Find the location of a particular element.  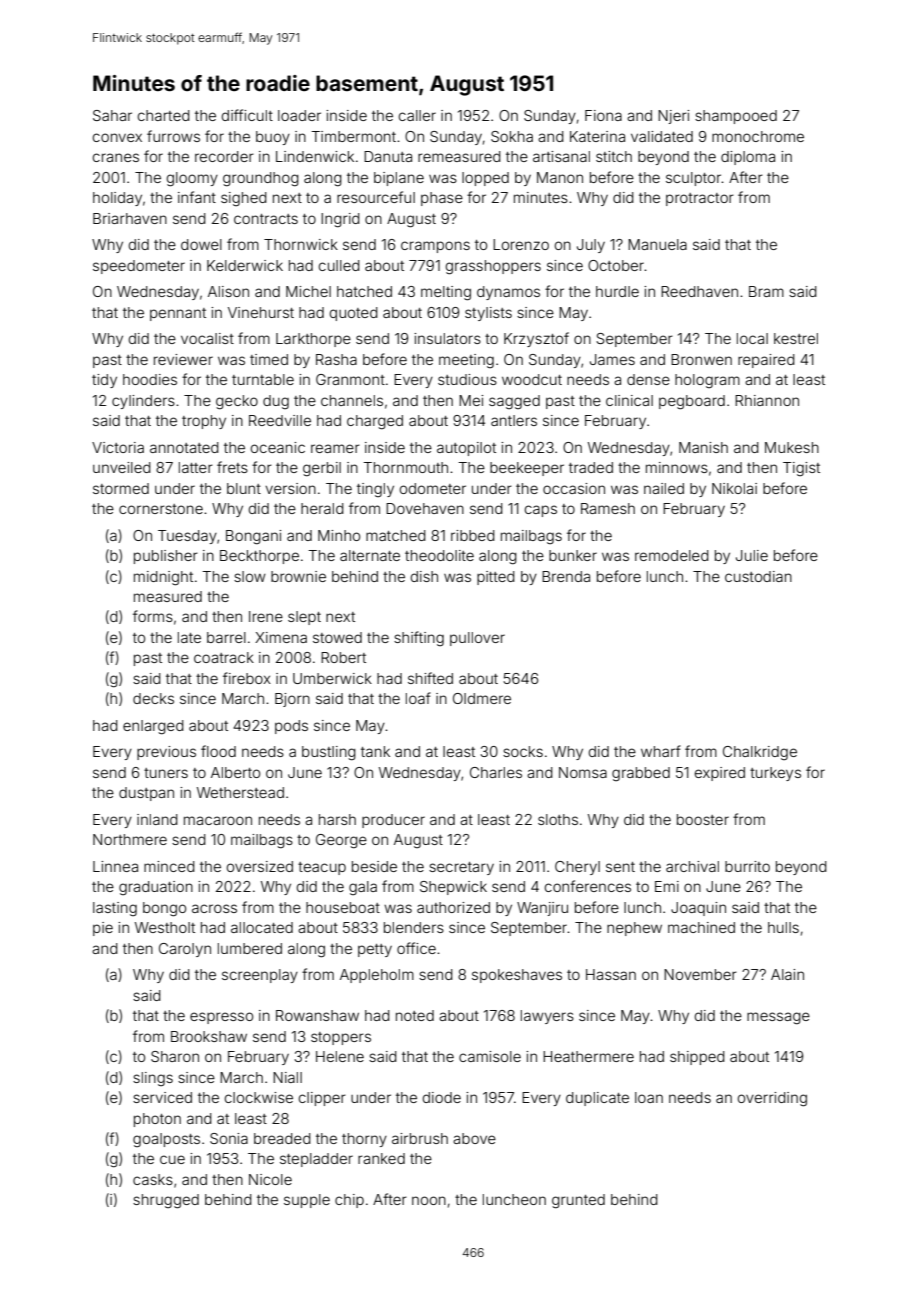

custodian is located at coordinates (758, 576).
